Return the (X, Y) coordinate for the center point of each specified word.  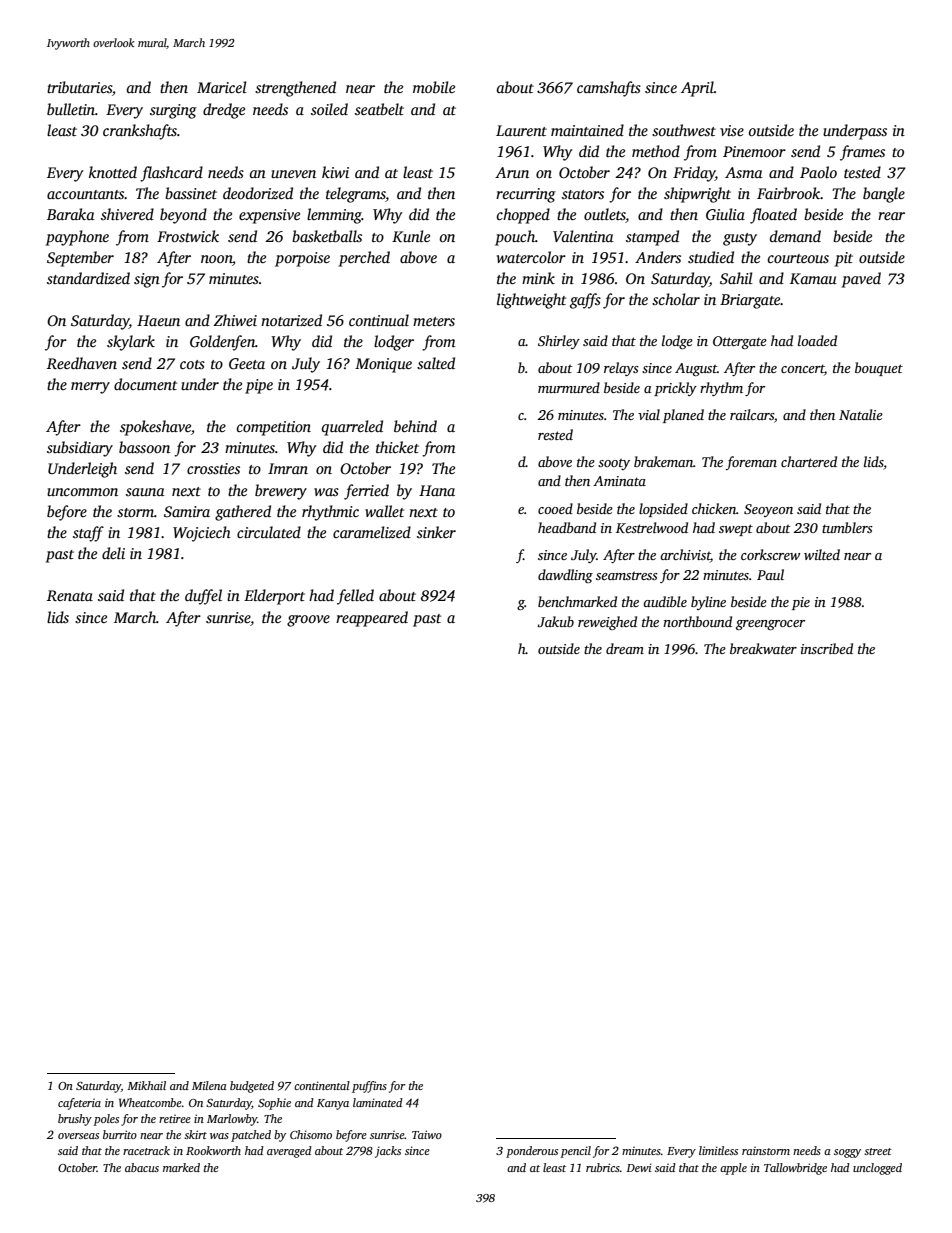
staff (88, 534)
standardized (88, 278)
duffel (203, 597)
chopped (523, 216)
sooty (614, 464)
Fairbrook (788, 193)
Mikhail (146, 1085)
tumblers (847, 527)
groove (308, 621)
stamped (652, 238)
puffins (369, 1087)
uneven (293, 174)
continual (379, 320)
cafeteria (79, 1104)
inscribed (827, 648)
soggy (847, 1153)
